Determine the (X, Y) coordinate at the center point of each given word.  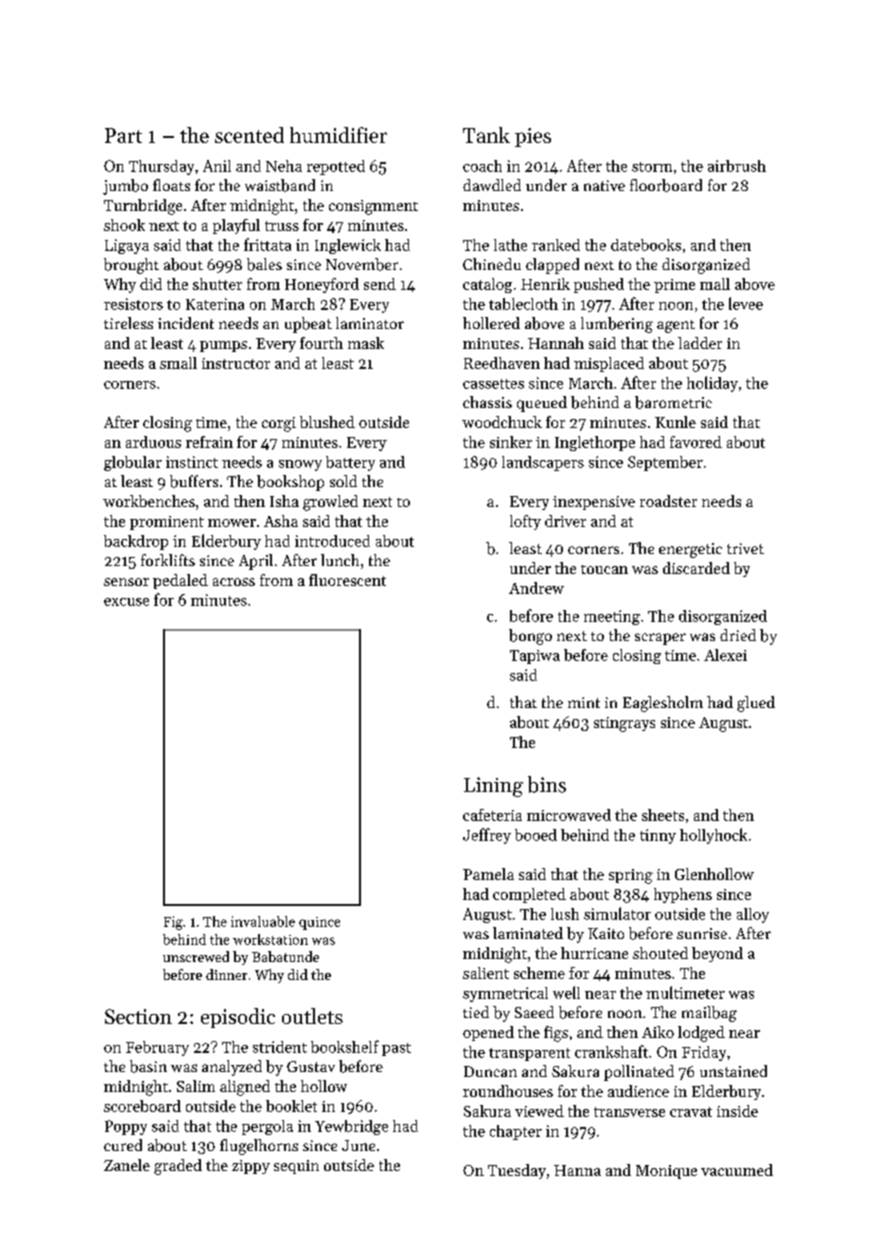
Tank (486, 135)
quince (319, 923)
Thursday (161, 167)
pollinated (639, 1073)
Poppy (126, 1127)
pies (533, 137)
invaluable (263, 921)
